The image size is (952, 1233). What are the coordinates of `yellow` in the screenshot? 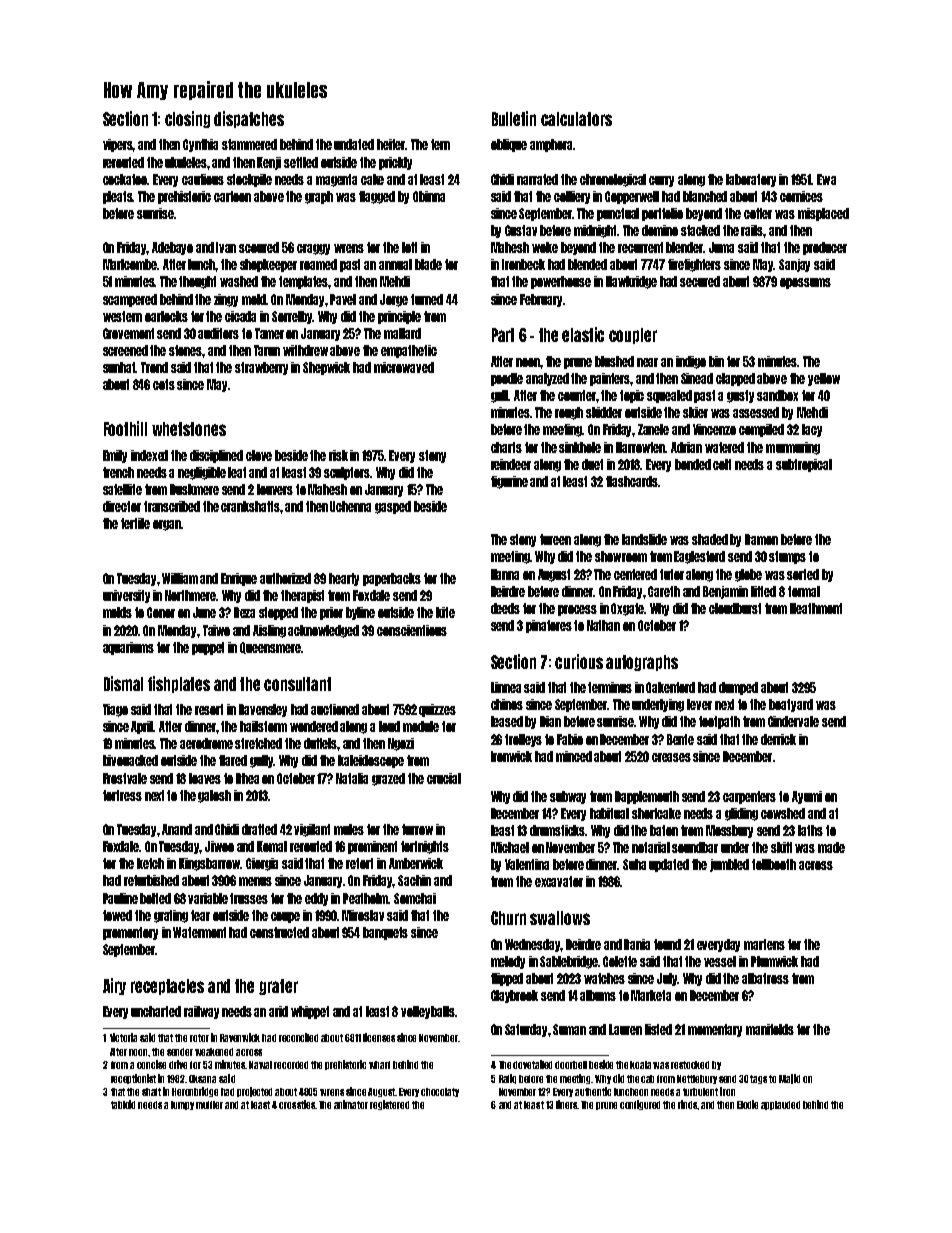 It's located at (824, 379).
